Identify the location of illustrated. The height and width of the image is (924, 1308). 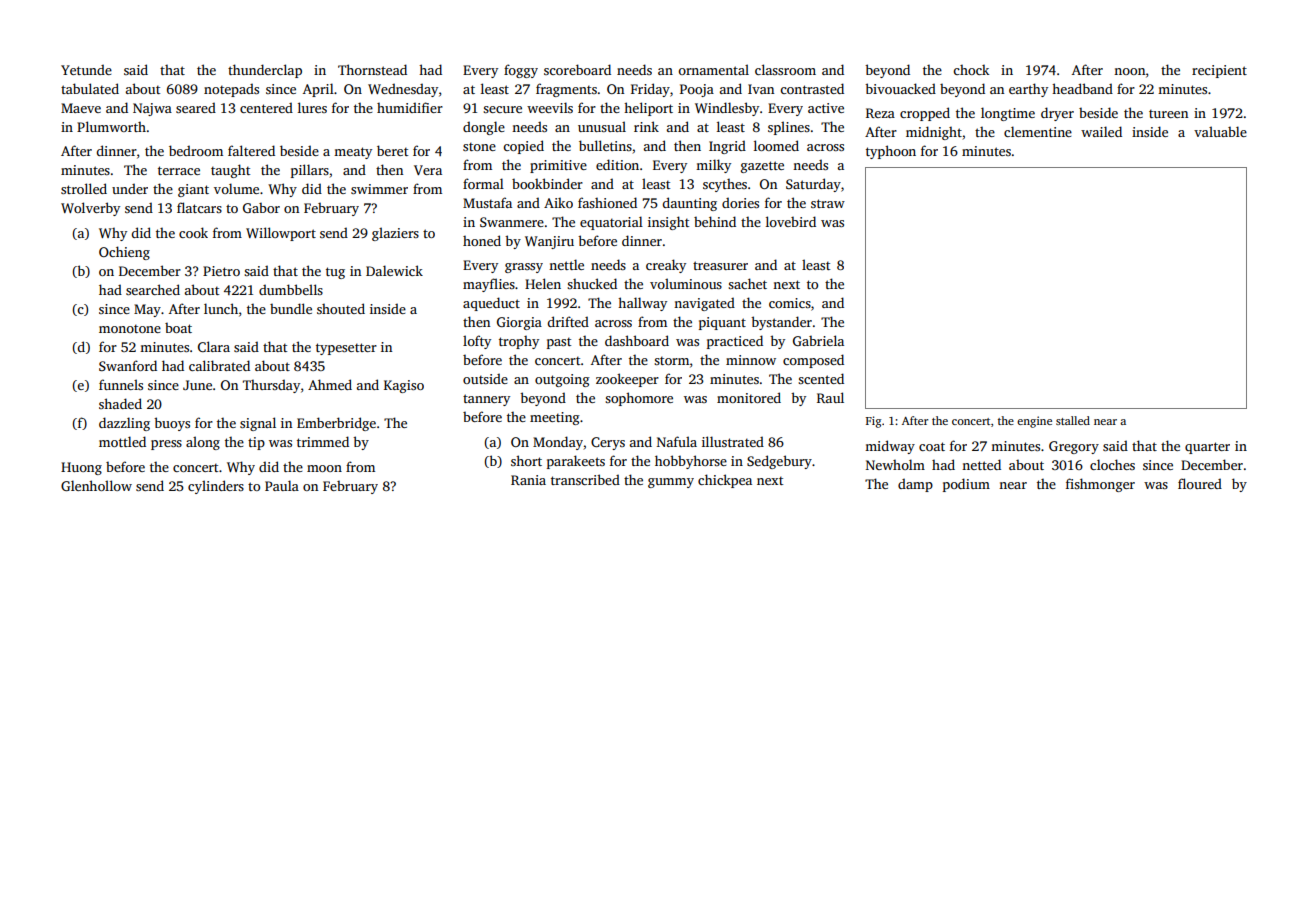
(733, 441).
